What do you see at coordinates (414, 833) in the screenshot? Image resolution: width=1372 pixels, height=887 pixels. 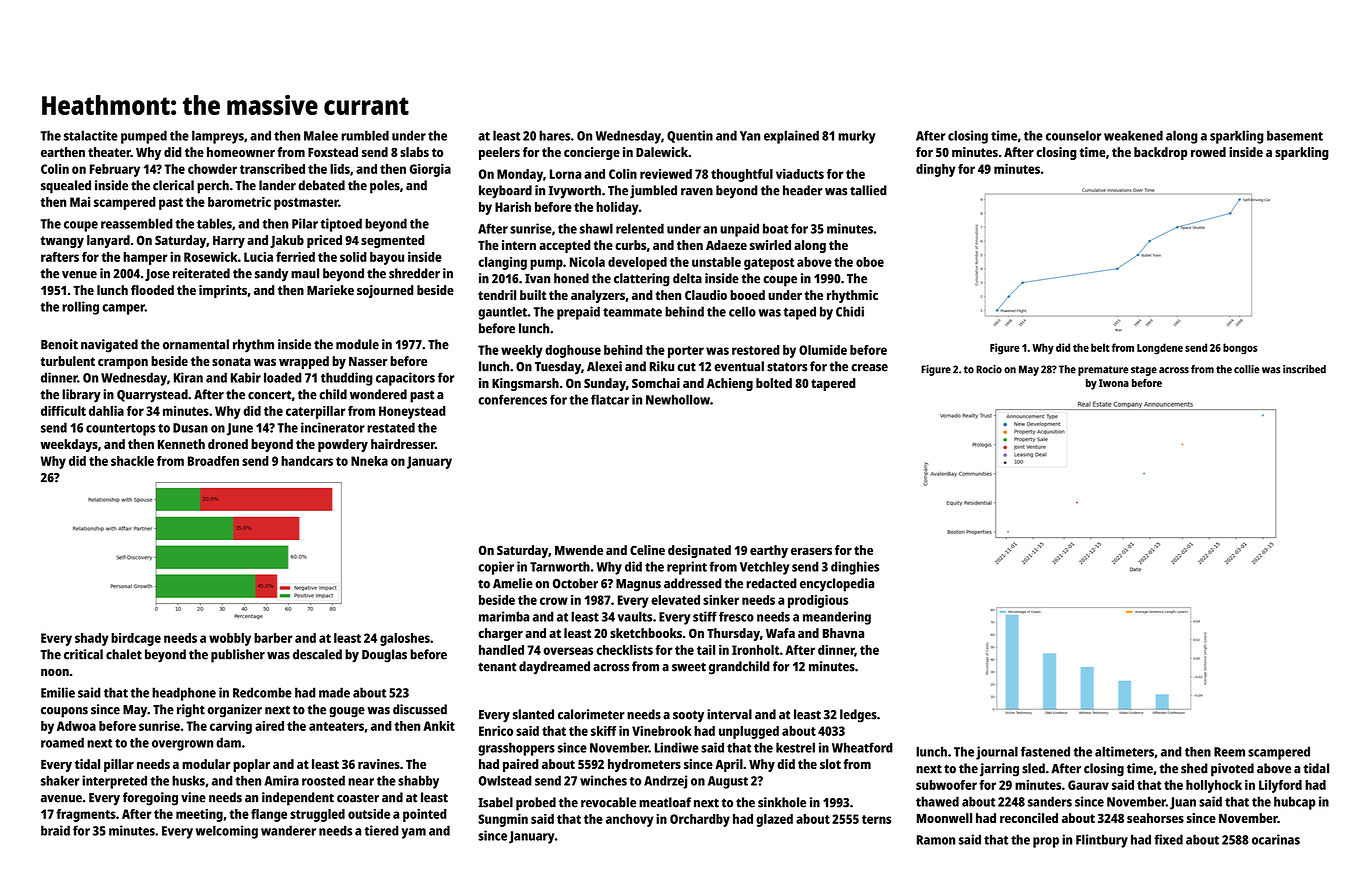 I see `yam` at bounding box center [414, 833].
